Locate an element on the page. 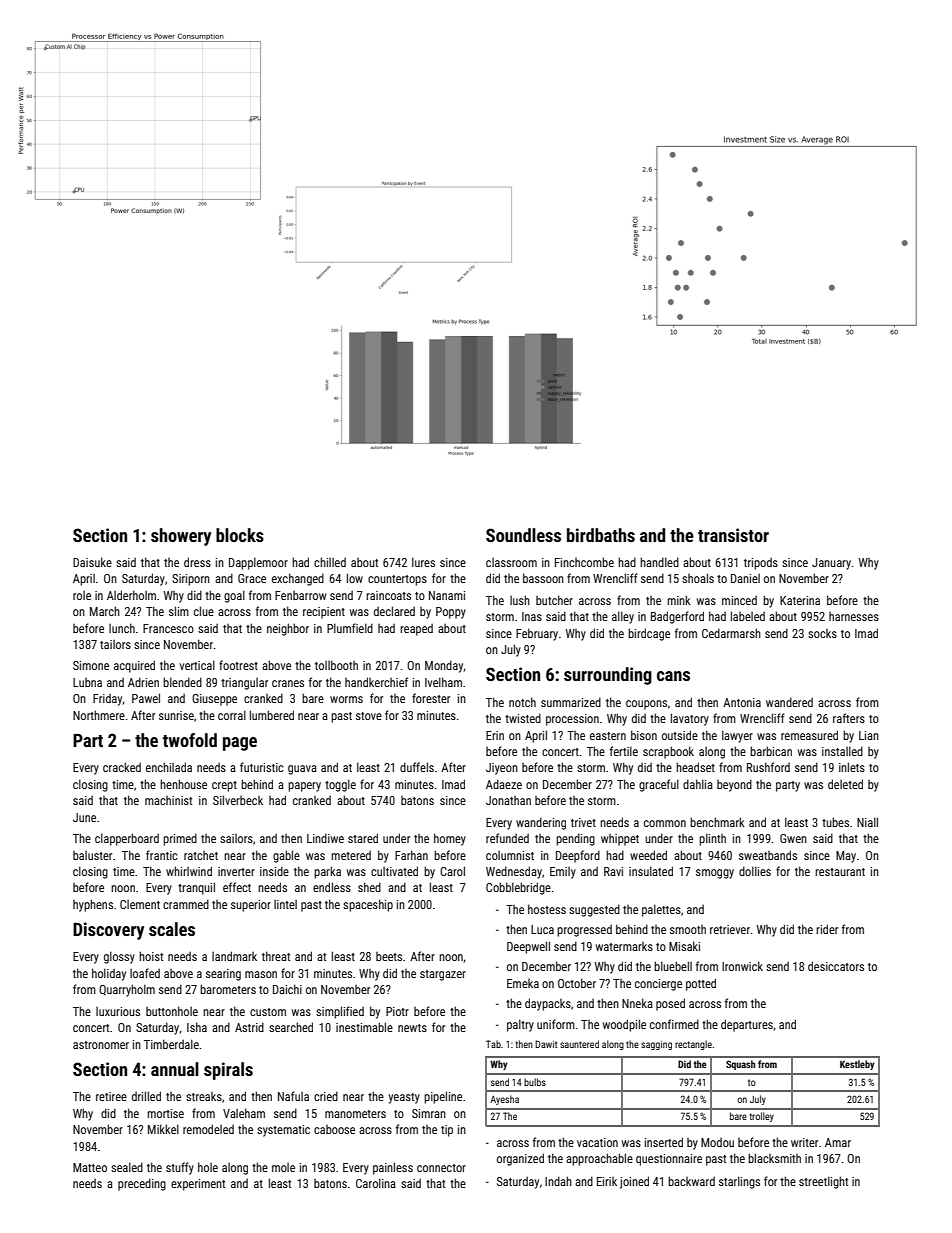 The image size is (952, 1233). rectangle is located at coordinates (693, 1045).
